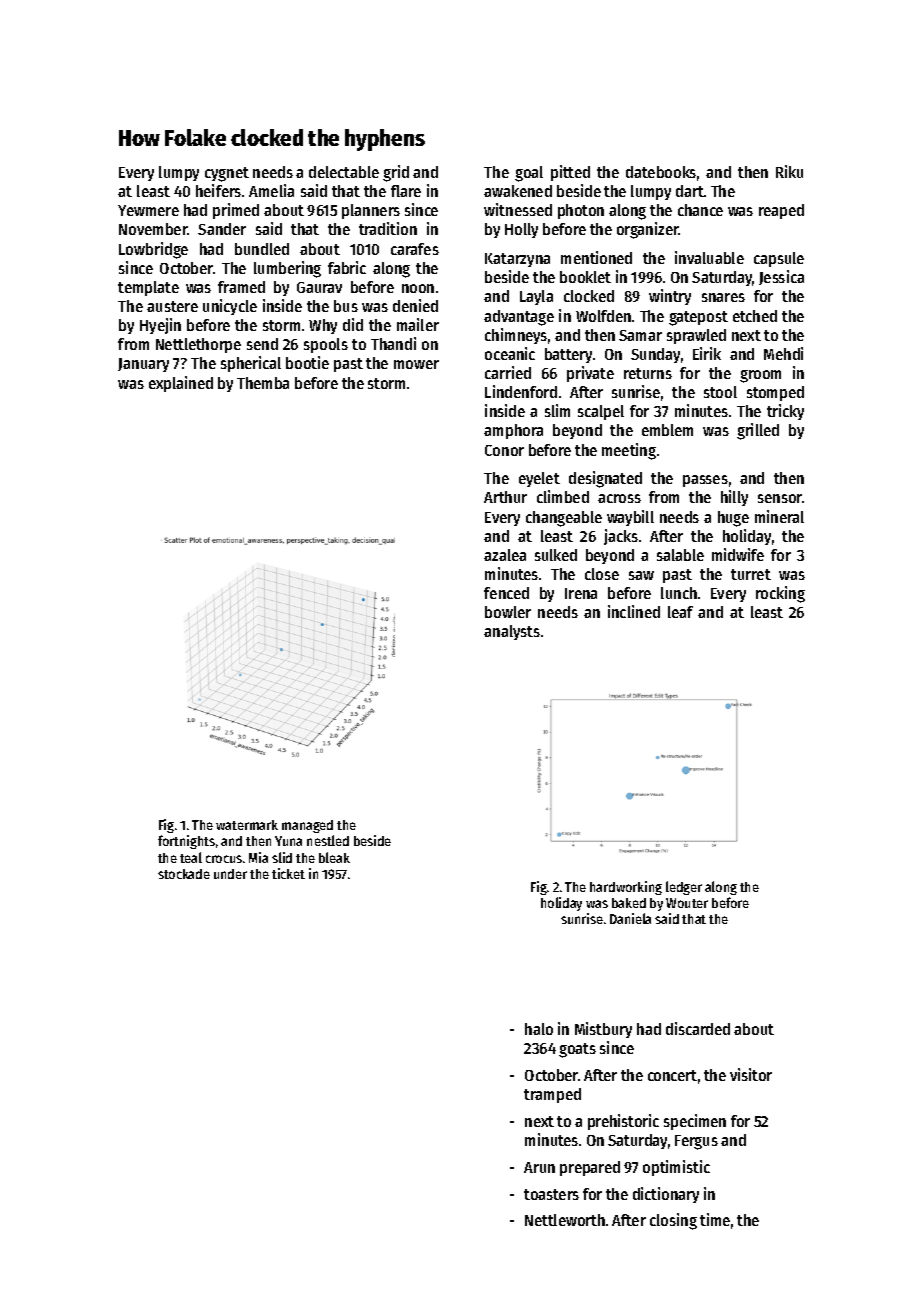  What do you see at coordinates (186, 842) in the page?
I see `fortnights` at bounding box center [186, 842].
